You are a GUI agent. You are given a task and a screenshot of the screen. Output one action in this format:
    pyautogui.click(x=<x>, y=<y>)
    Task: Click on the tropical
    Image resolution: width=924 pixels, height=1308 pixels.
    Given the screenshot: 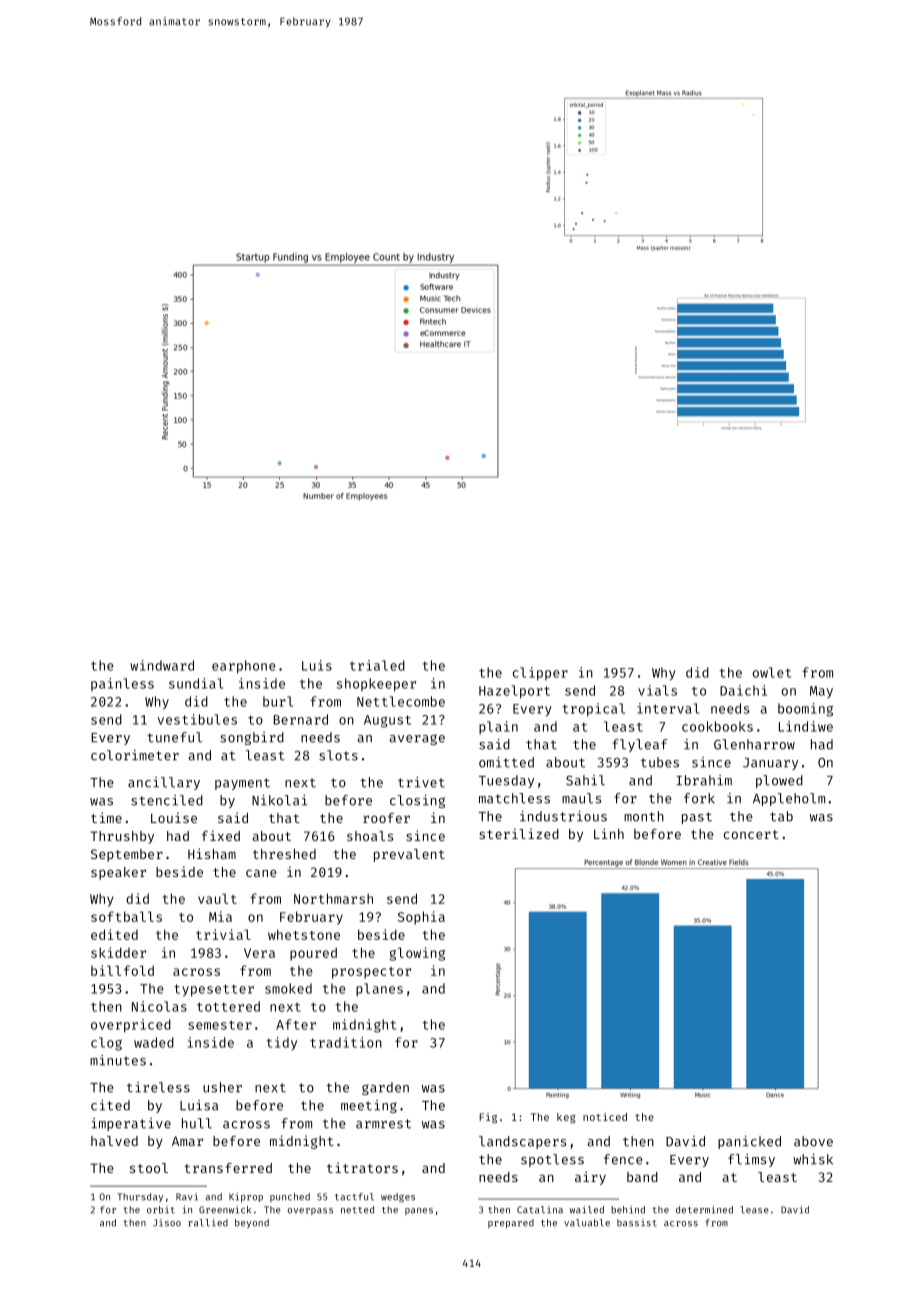 What is the action you would take?
    pyautogui.click(x=593, y=710)
